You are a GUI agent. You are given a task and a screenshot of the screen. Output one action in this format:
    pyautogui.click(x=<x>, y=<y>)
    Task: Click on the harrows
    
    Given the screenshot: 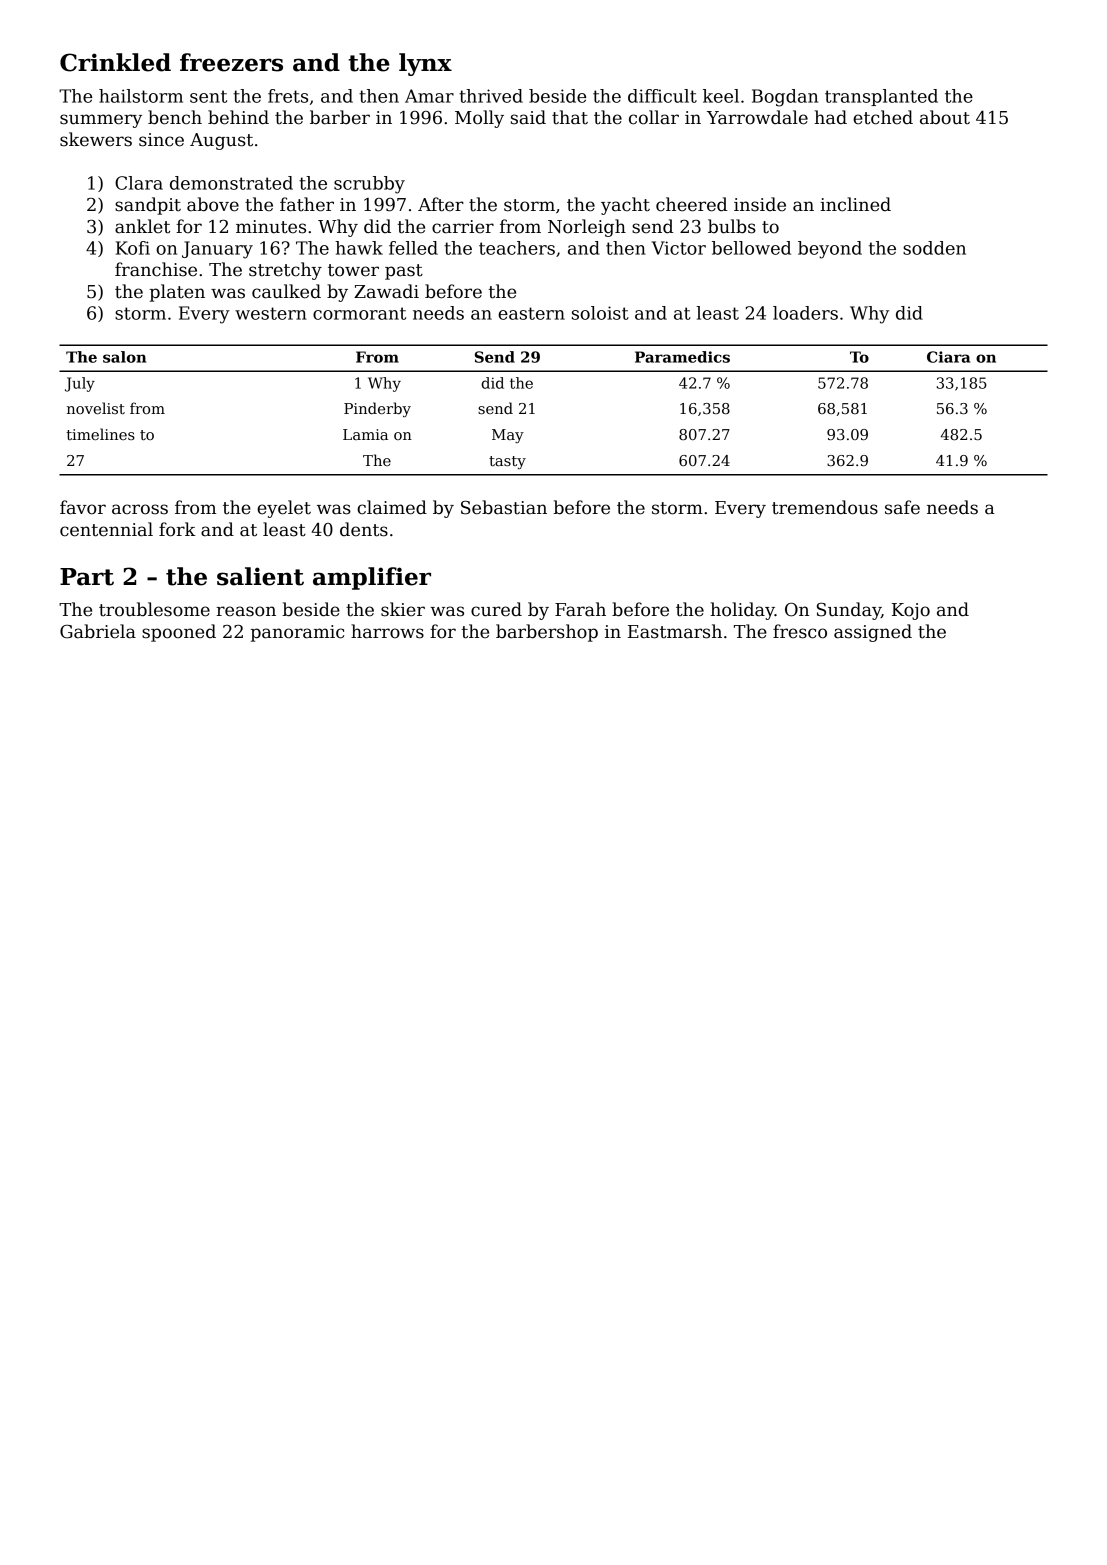 What is the action you would take?
    pyautogui.click(x=387, y=631)
